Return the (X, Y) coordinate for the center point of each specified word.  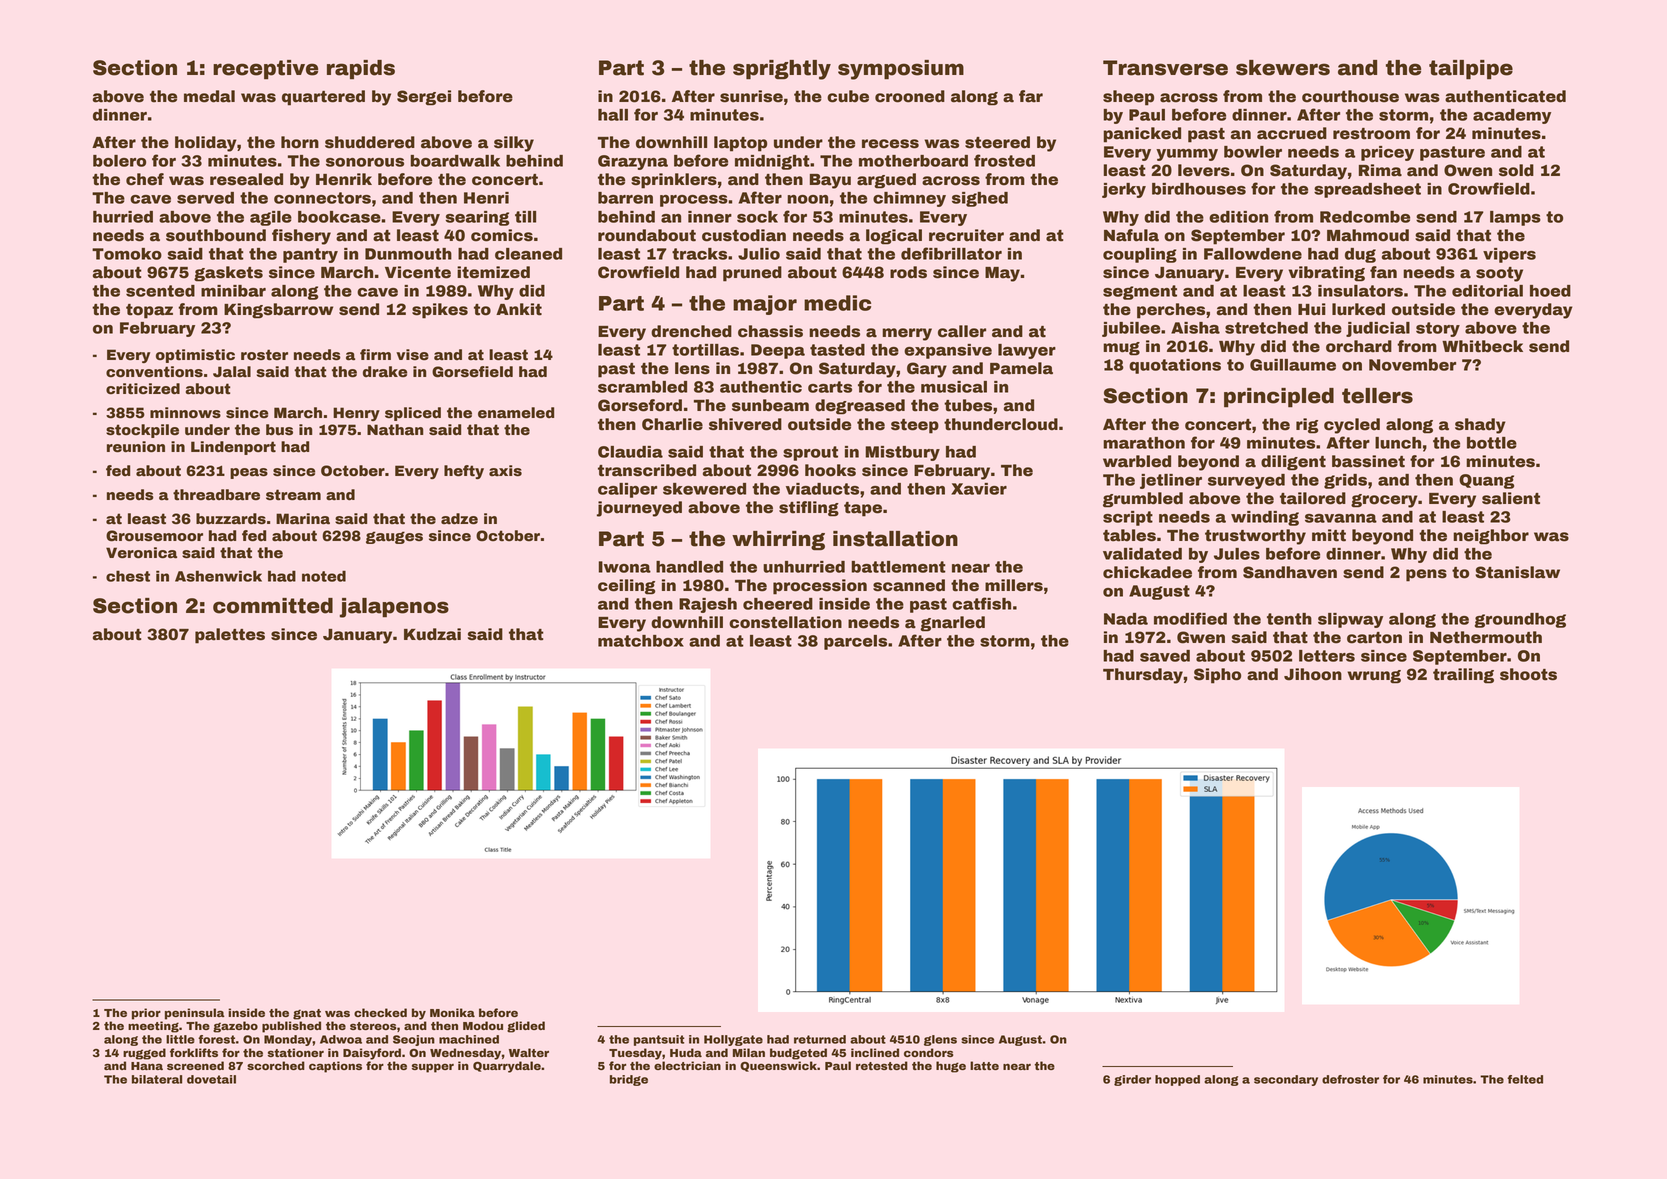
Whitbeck (1482, 346)
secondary (1286, 1080)
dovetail (211, 1079)
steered (997, 142)
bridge (629, 1080)
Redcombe (1365, 217)
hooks (830, 470)
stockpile (142, 431)
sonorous (365, 162)
